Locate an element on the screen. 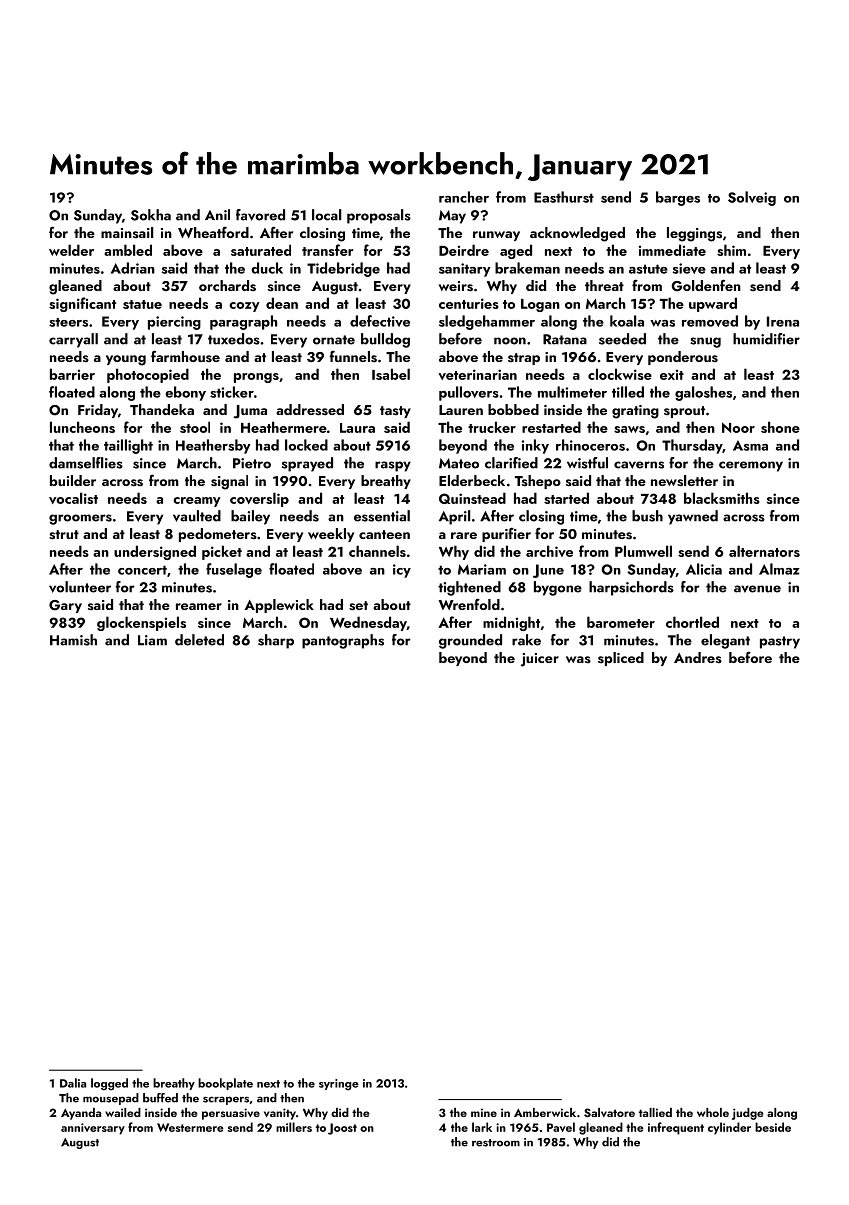 The image size is (849, 1205). stool is located at coordinates (195, 427).
